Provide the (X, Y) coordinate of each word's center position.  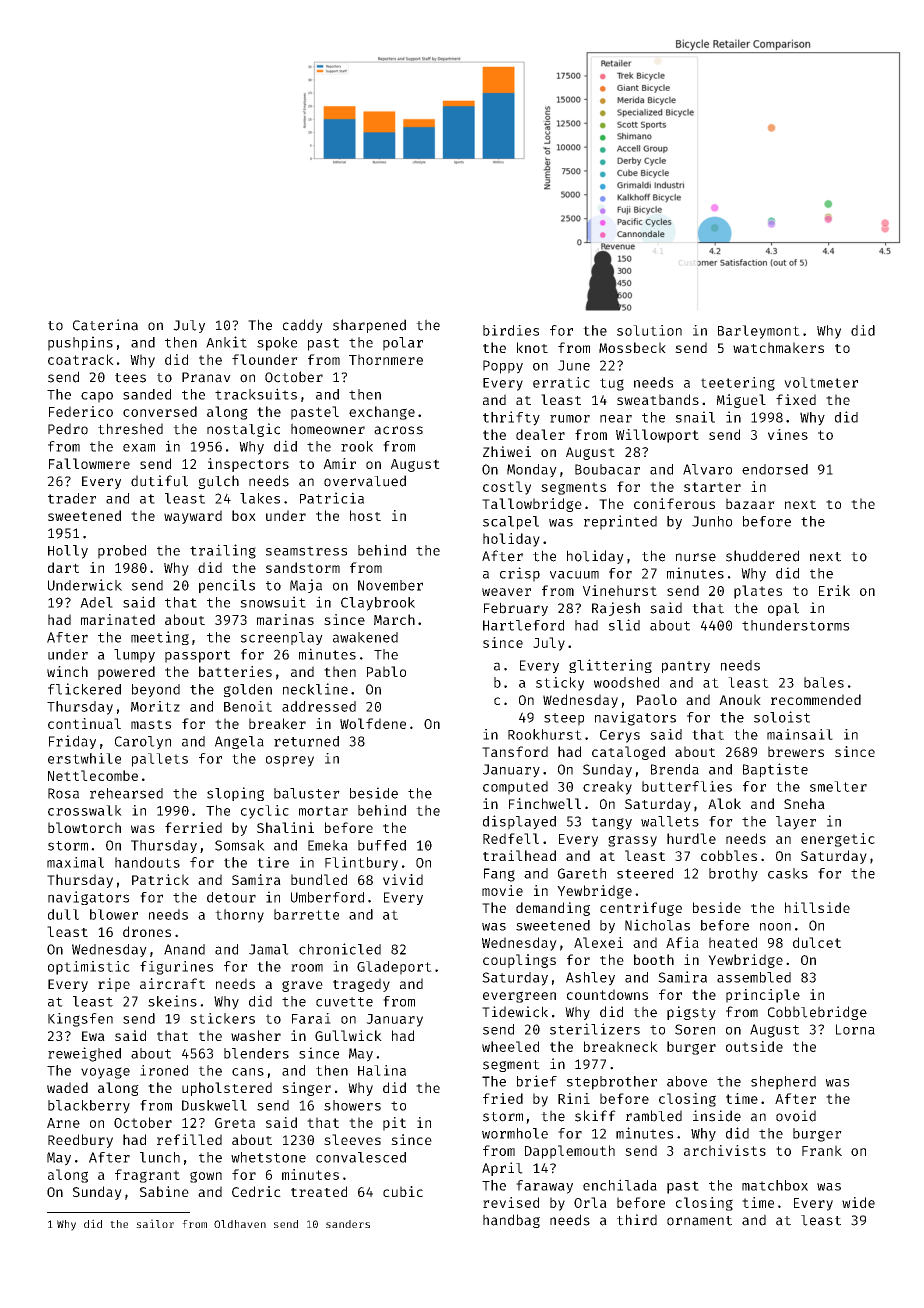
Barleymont (759, 332)
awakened (365, 637)
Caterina (105, 325)
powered (126, 673)
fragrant (147, 1176)
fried (503, 1098)
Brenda (675, 769)
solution (649, 330)
